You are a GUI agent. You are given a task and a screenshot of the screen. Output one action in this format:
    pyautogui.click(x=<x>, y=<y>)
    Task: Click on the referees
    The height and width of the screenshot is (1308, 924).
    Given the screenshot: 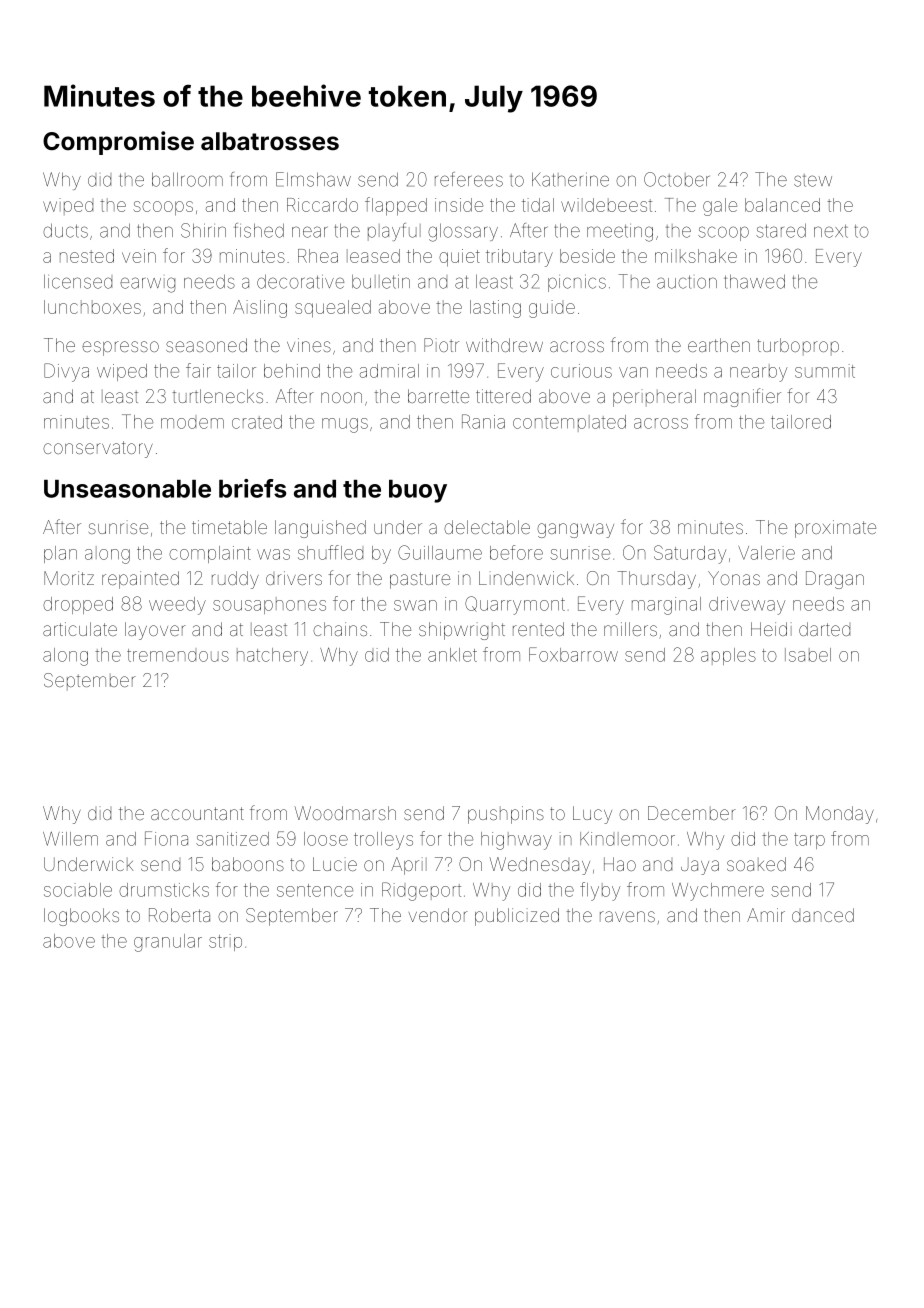 What is the action you would take?
    pyautogui.click(x=469, y=179)
